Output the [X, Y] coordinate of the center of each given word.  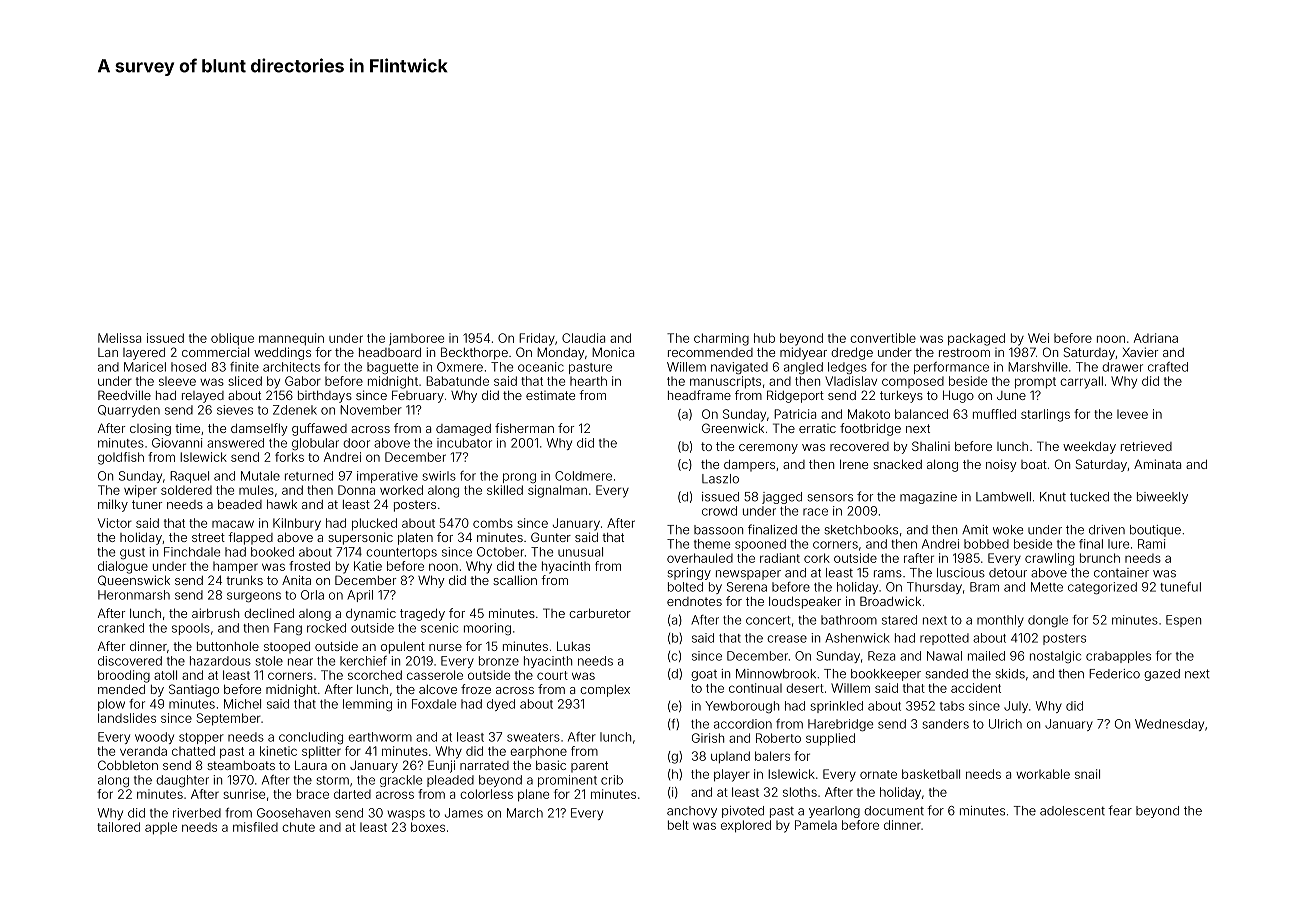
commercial [215, 352]
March [525, 813]
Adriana [1156, 338]
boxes [428, 827]
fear [1120, 810]
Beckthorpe [474, 353]
